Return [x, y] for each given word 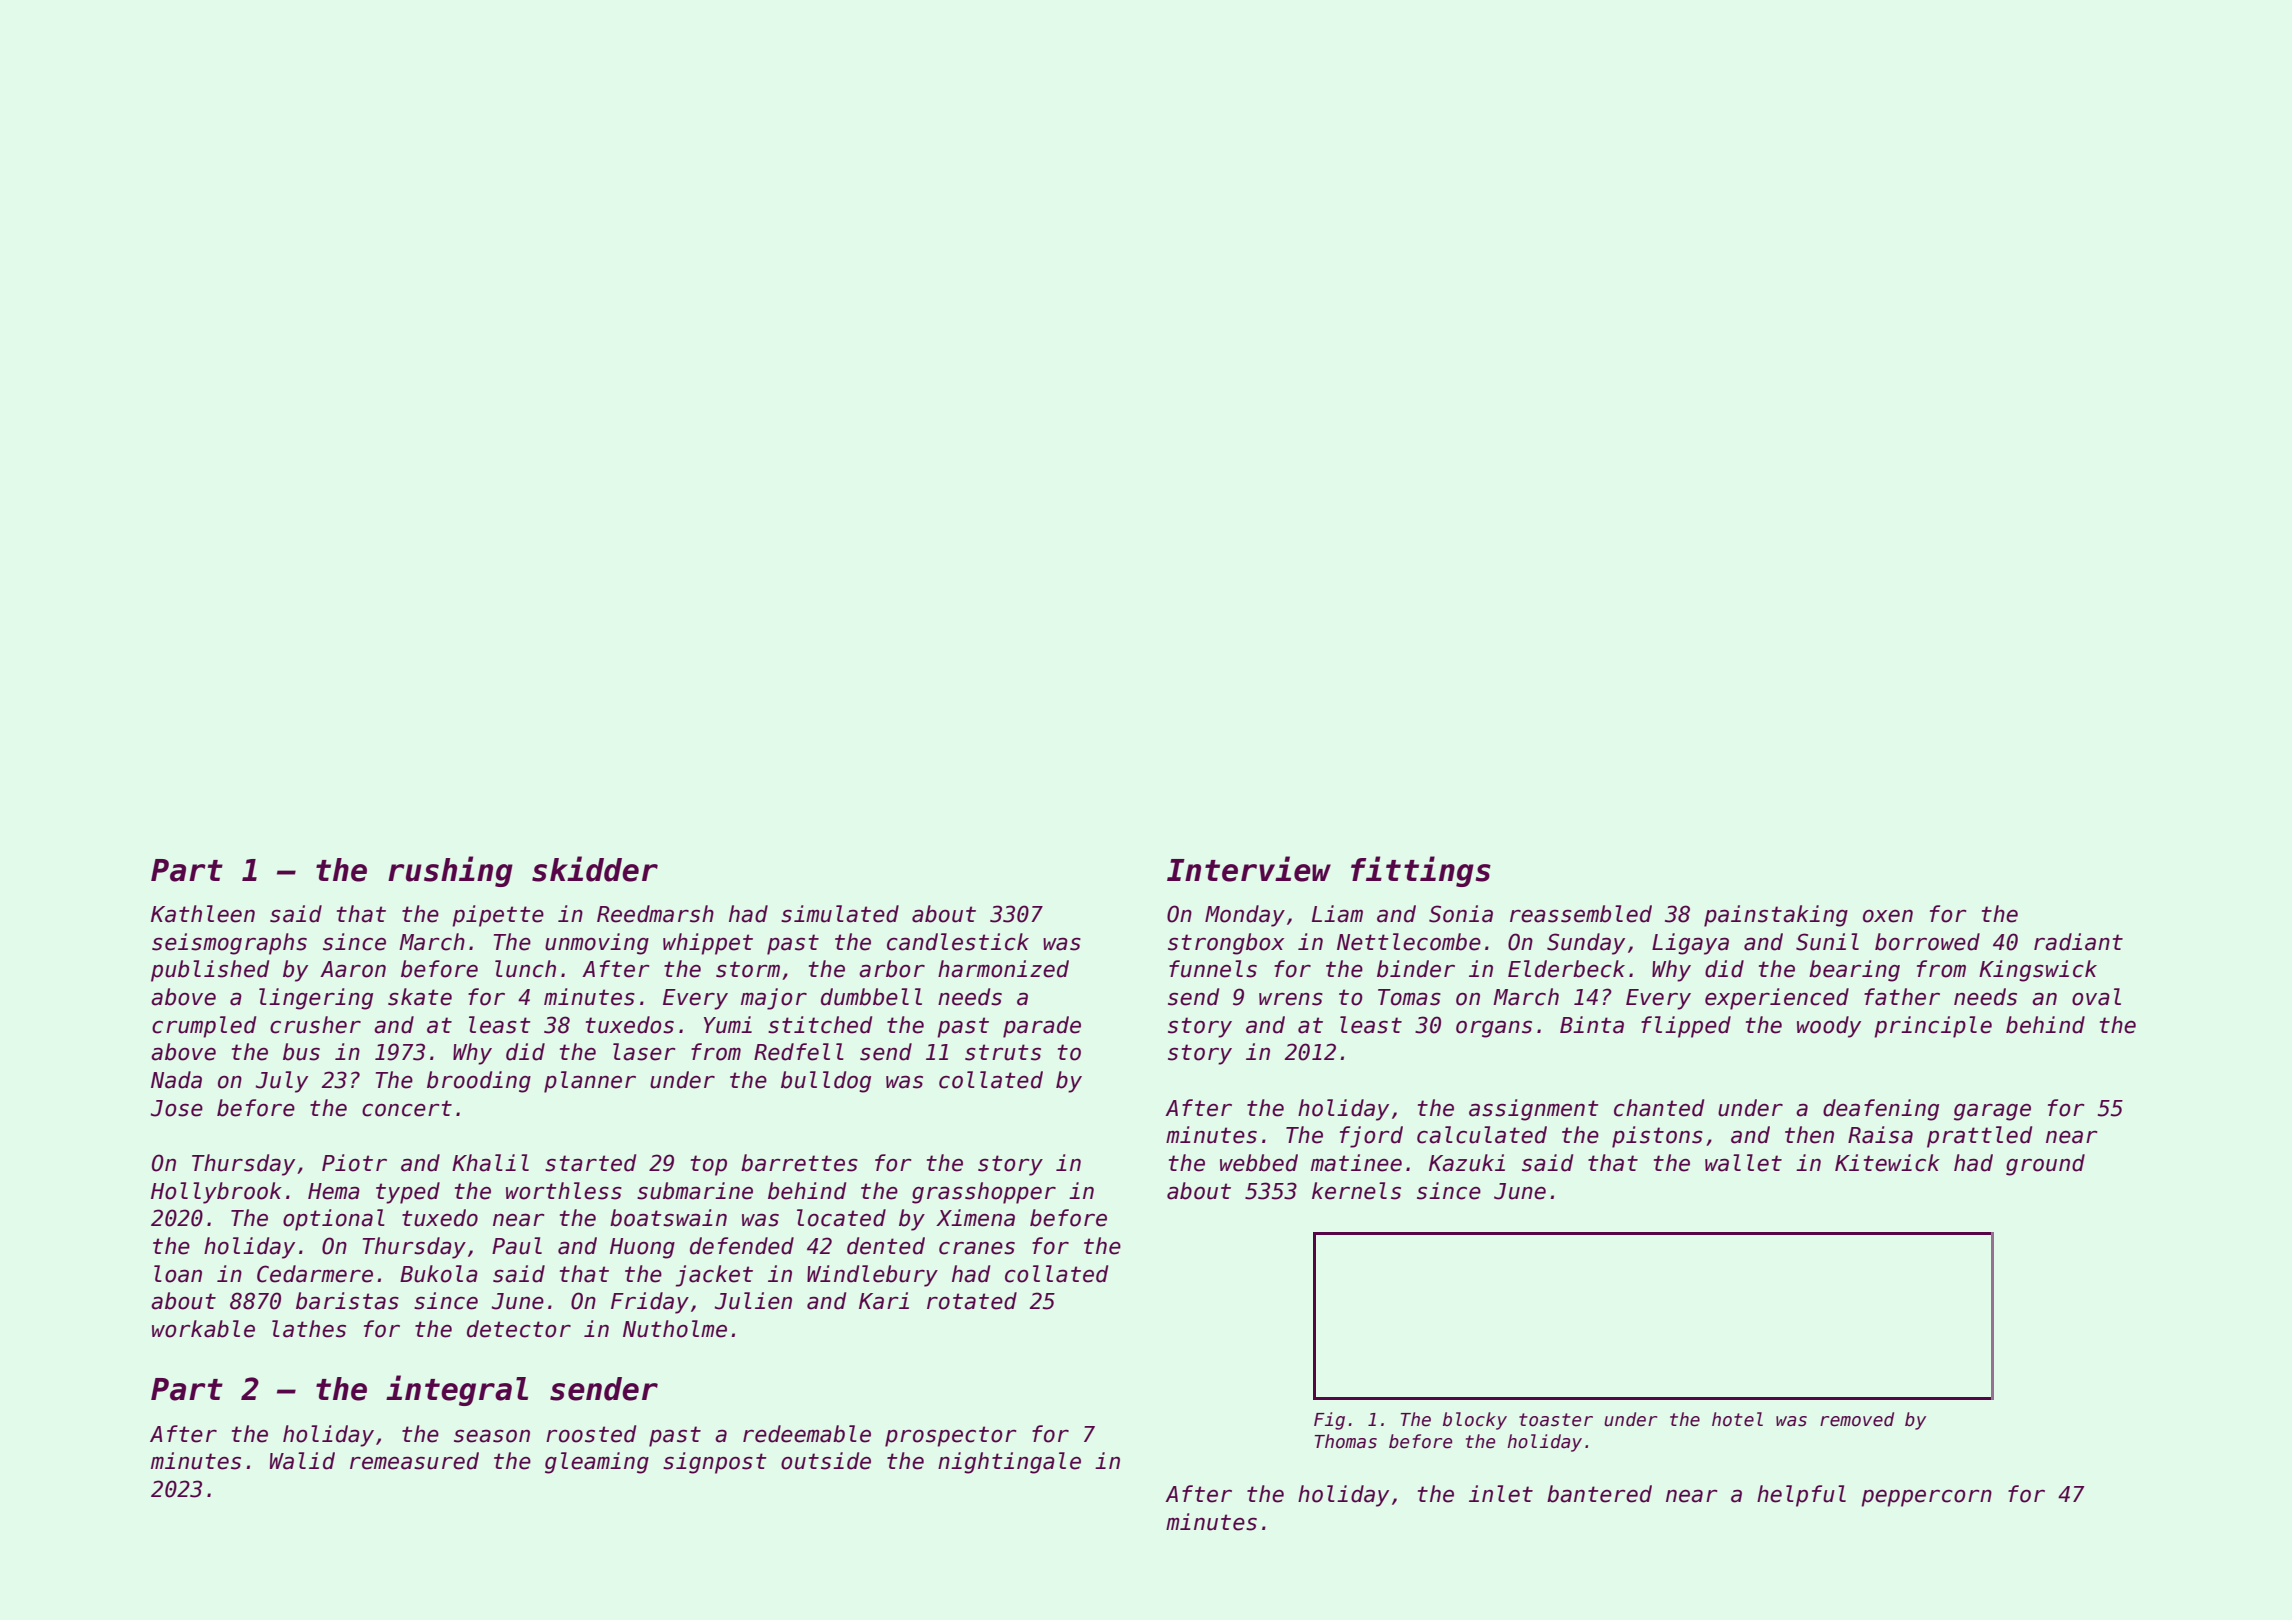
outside [826, 1461]
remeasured [414, 1461]
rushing [450, 871]
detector [519, 1329]
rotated [972, 1301]
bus [301, 1052]
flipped [1686, 1027]
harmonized [1003, 969]
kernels [1356, 1191]
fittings [1421, 871]
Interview [1249, 869]
